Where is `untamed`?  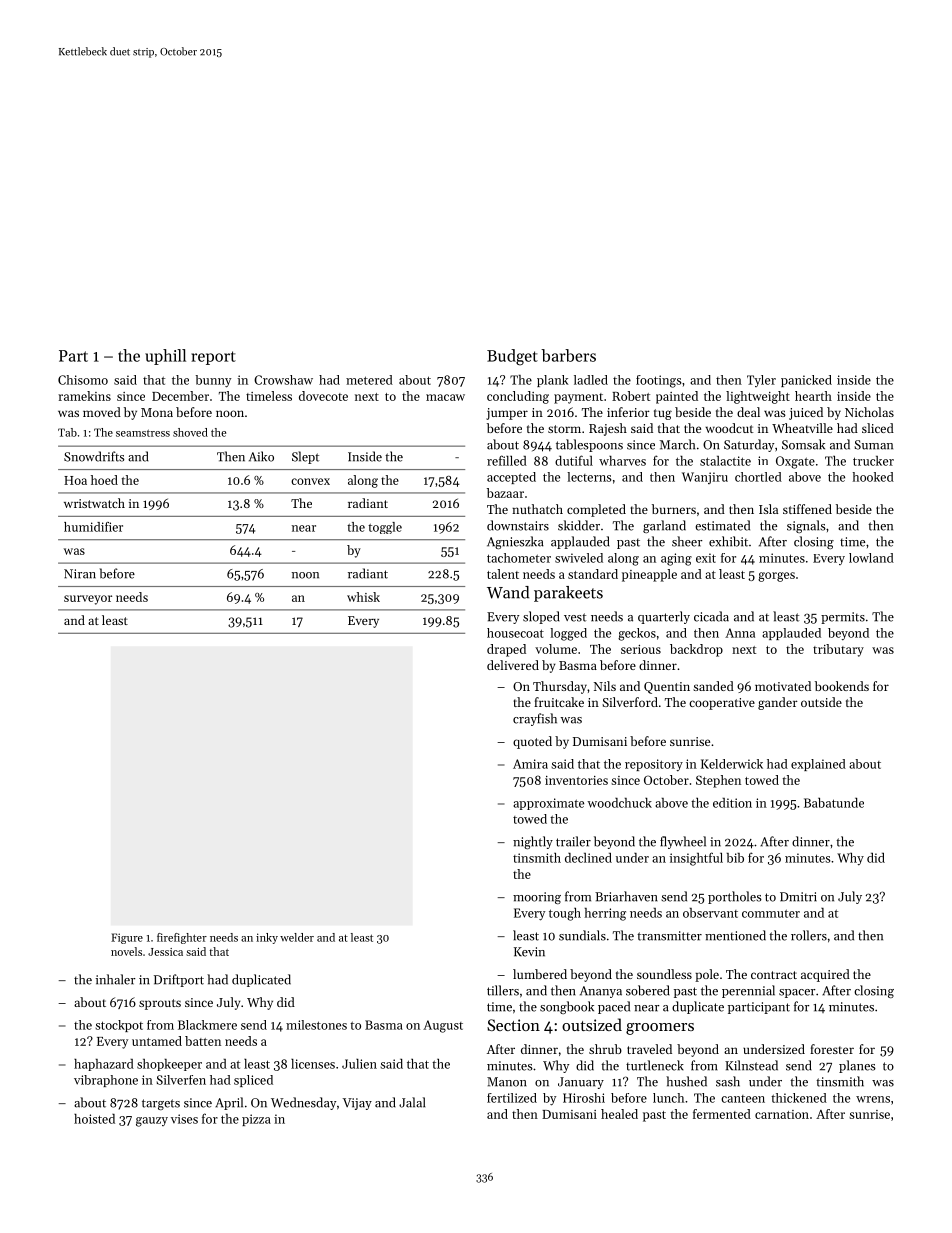 untamed is located at coordinates (157, 1041).
